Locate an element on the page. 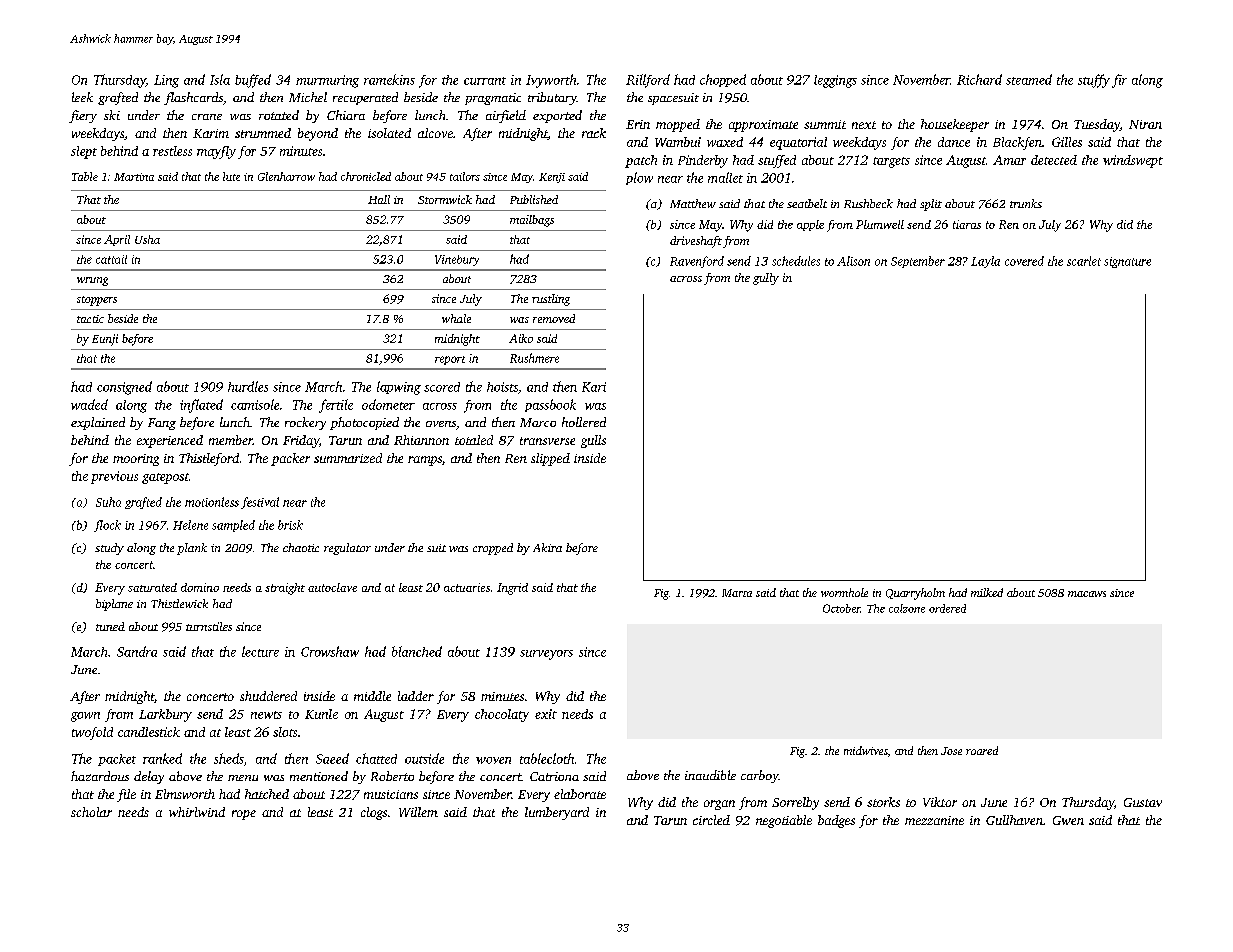  gully is located at coordinates (766, 279).
